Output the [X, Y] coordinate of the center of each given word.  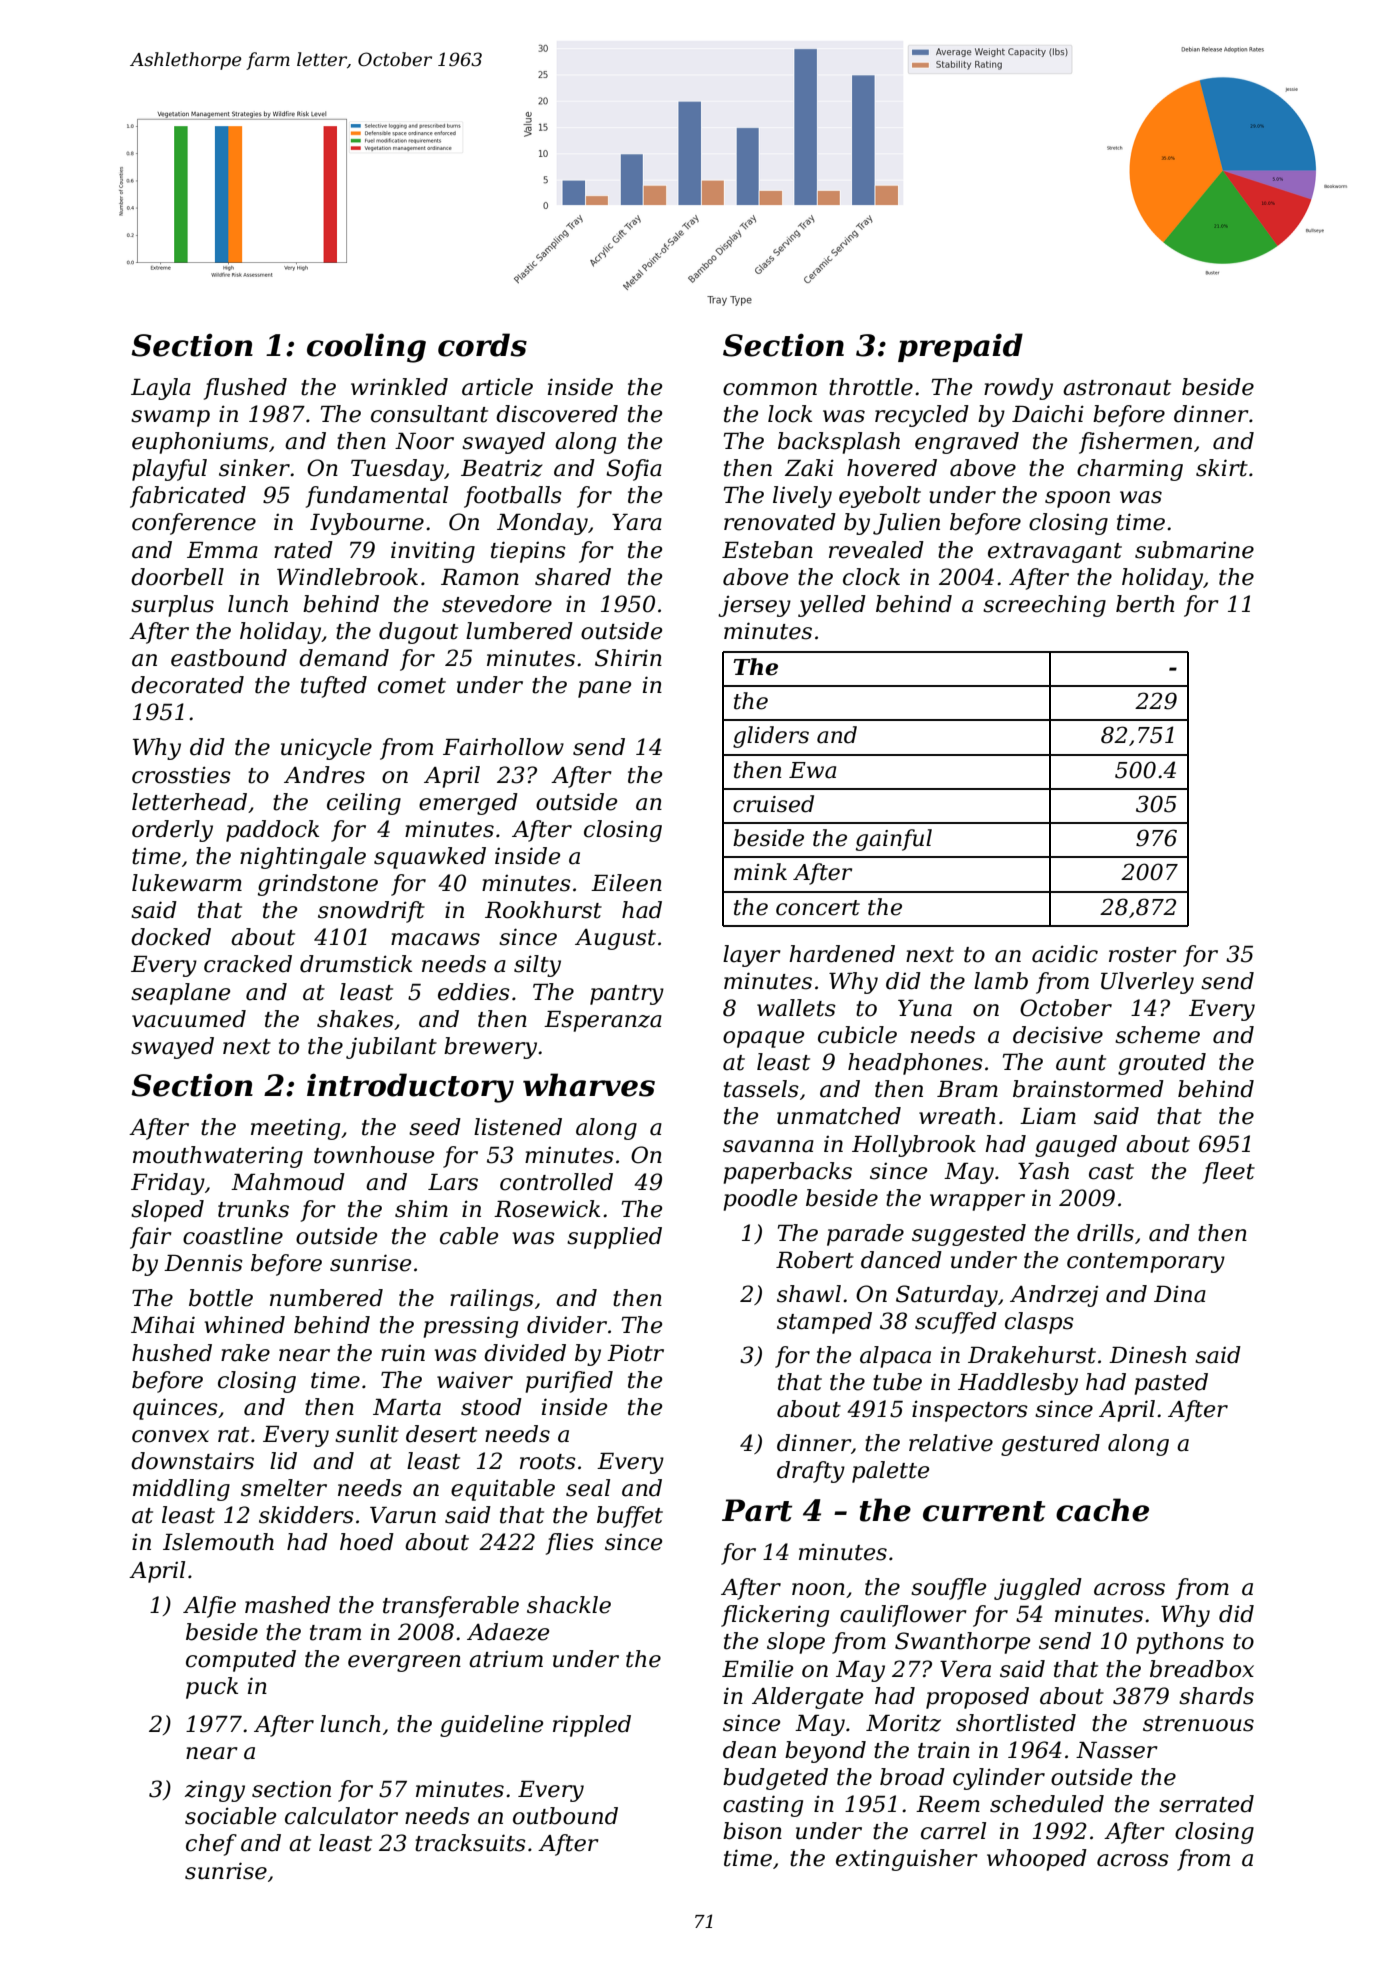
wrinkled [399, 387]
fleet [1229, 1173]
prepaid [960, 347]
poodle [760, 1200]
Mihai [163, 1325]
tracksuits [470, 1843]
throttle [871, 387]
